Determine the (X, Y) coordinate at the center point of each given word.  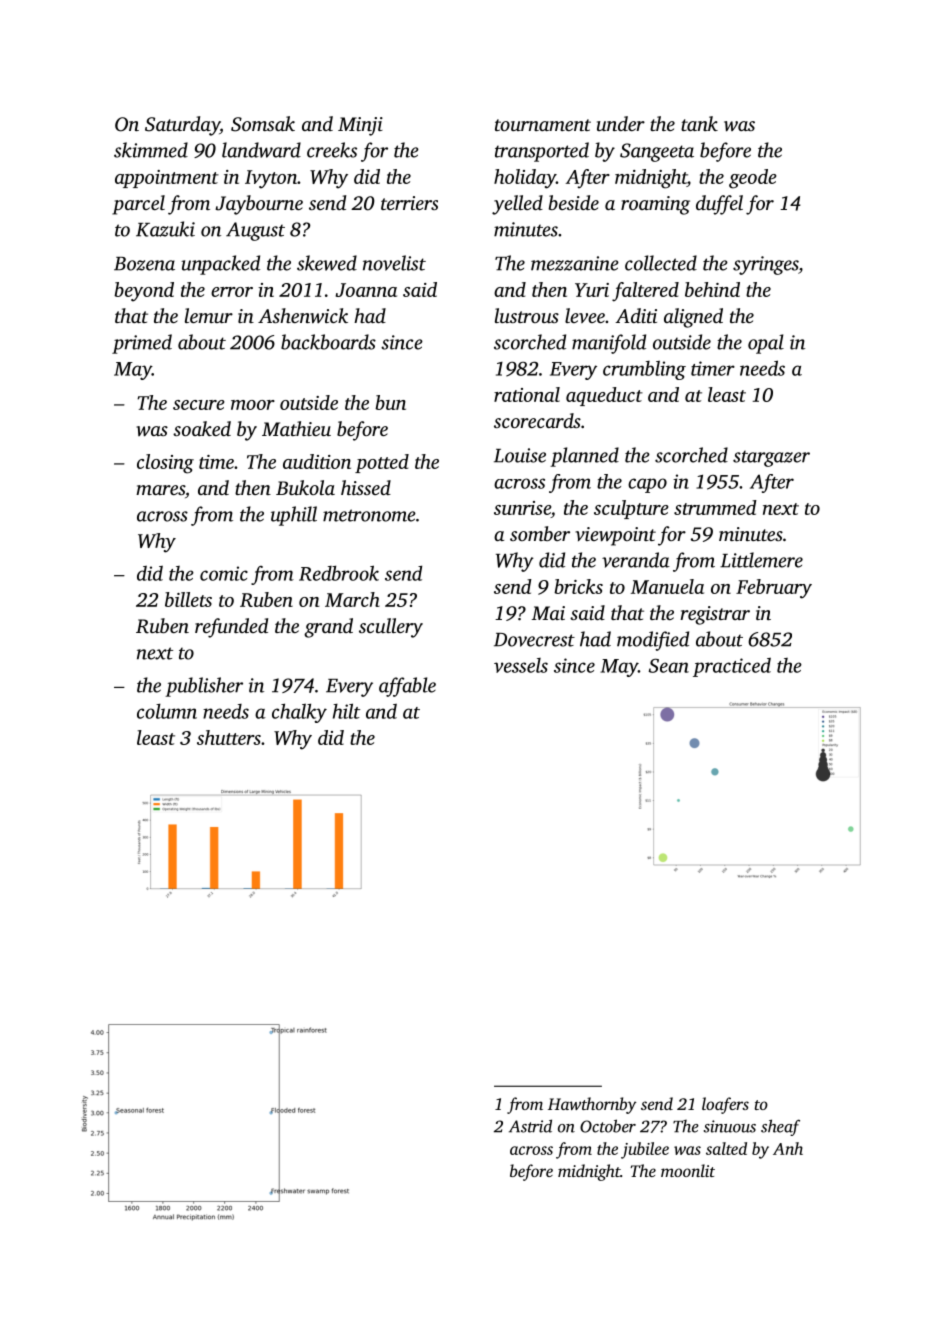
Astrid (530, 1126)
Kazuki (165, 229)
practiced (732, 667)
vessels (521, 665)
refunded (231, 628)
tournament (543, 125)
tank (699, 123)
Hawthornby (592, 1105)
